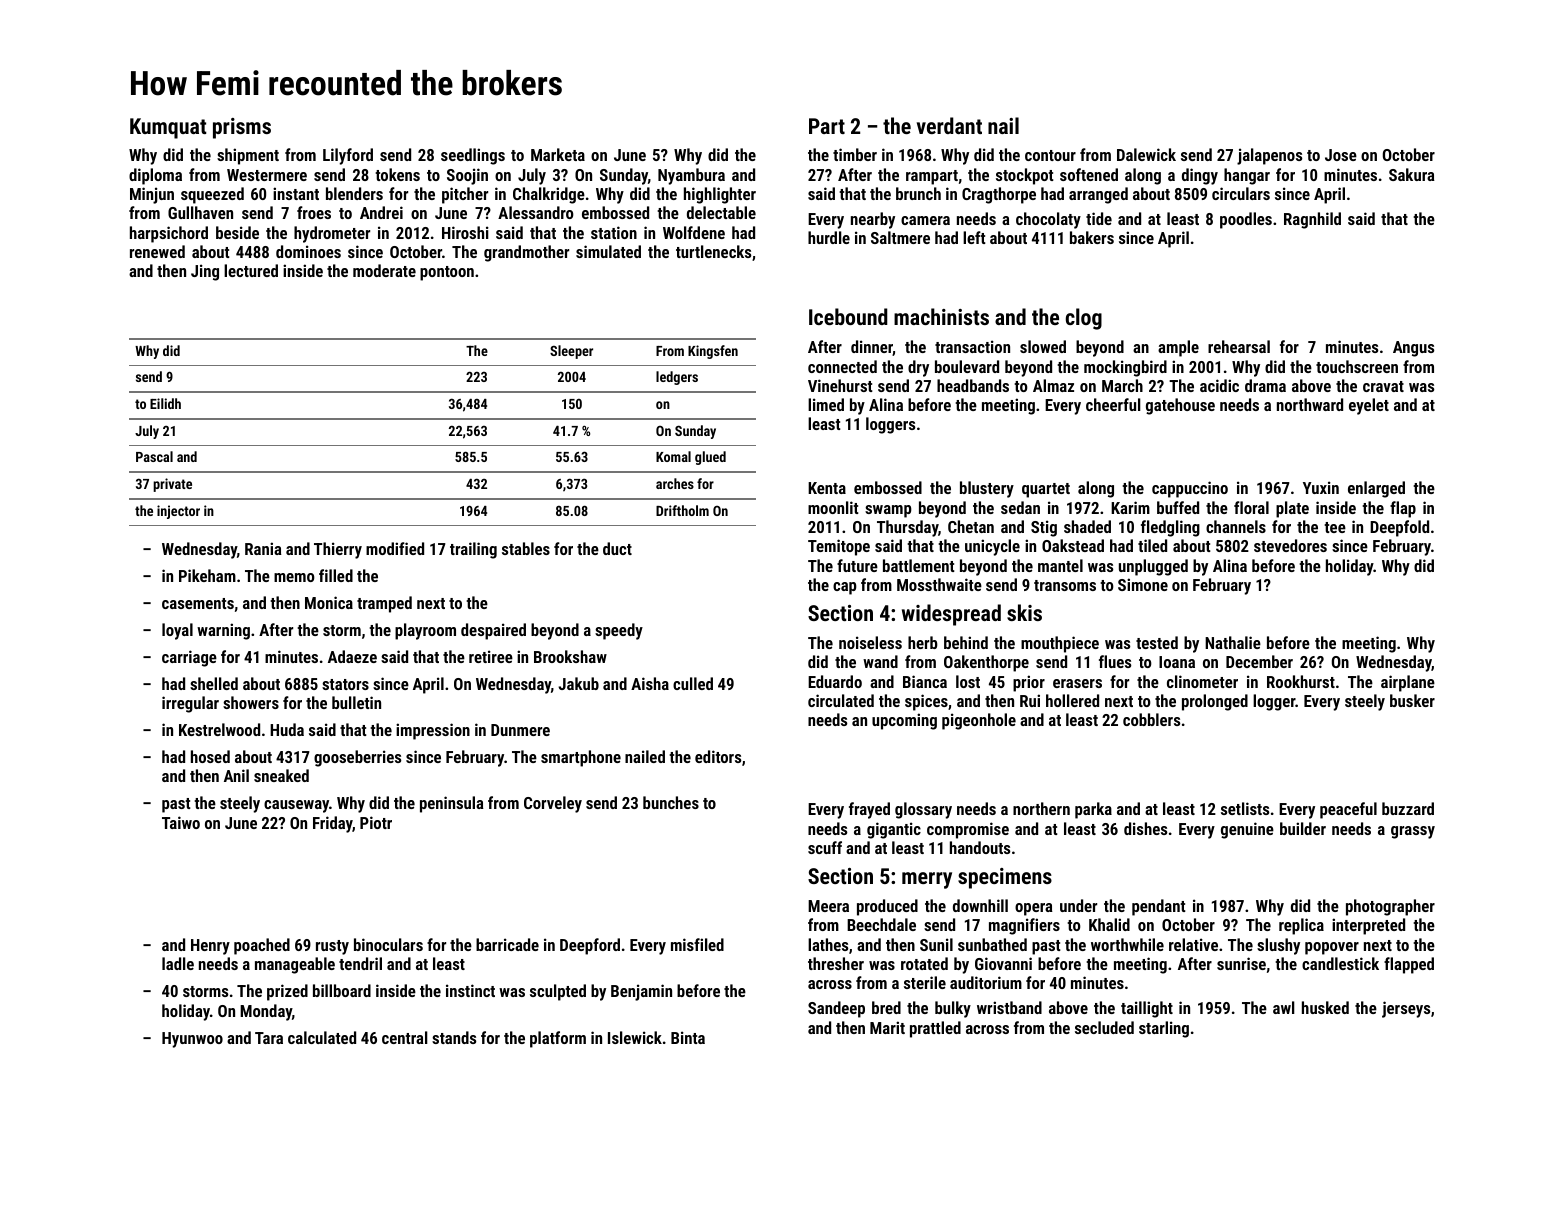 Image resolution: width=1564 pixels, height=1208 pixels. What do you see at coordinates (558, 154) in the screenshot?
I see `Marketa` at bounding box center [558, 154].
